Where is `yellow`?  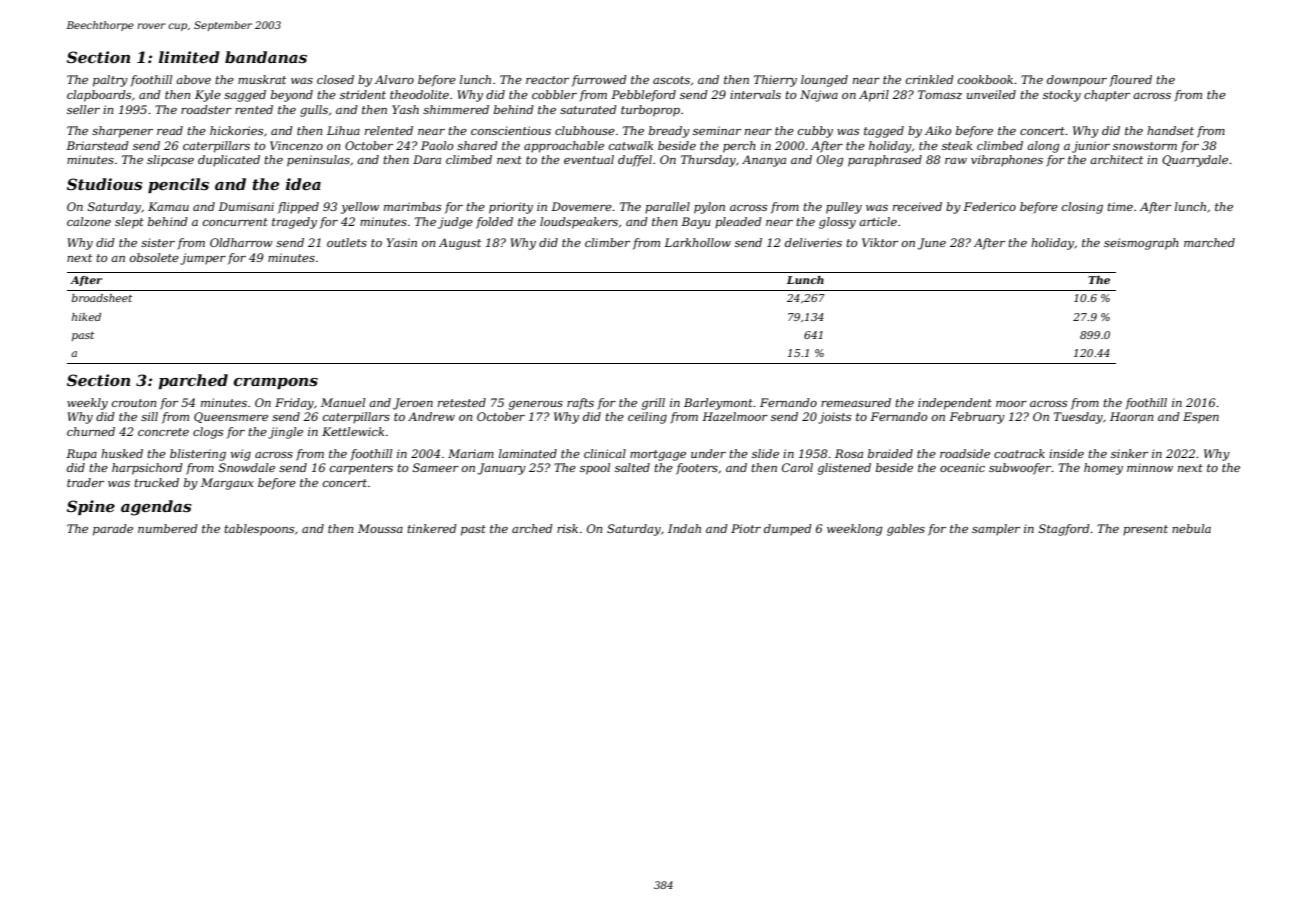 yellow is located at coordinates (360, 208).
